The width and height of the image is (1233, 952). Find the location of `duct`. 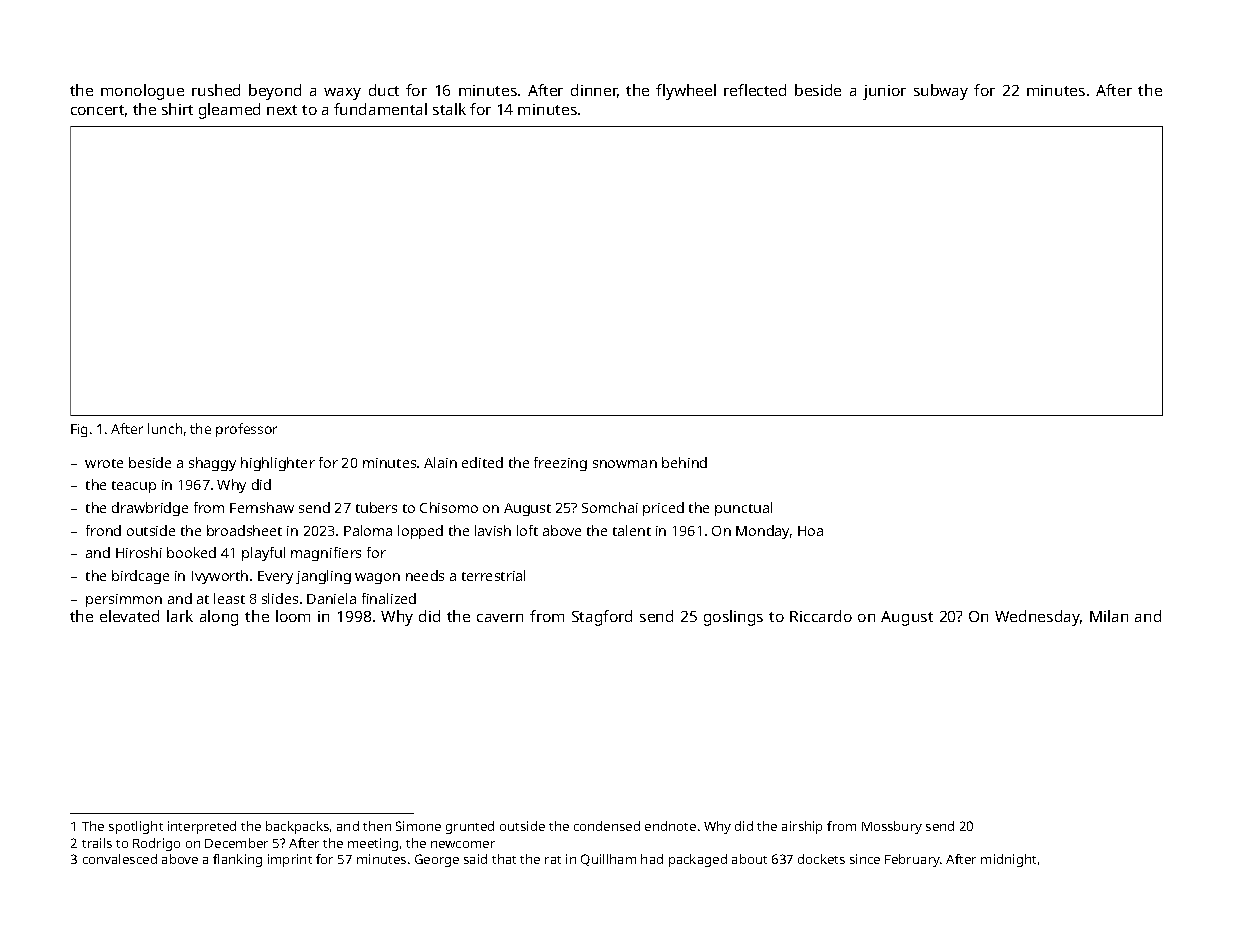

duct is located at coordinates (384, 90).
